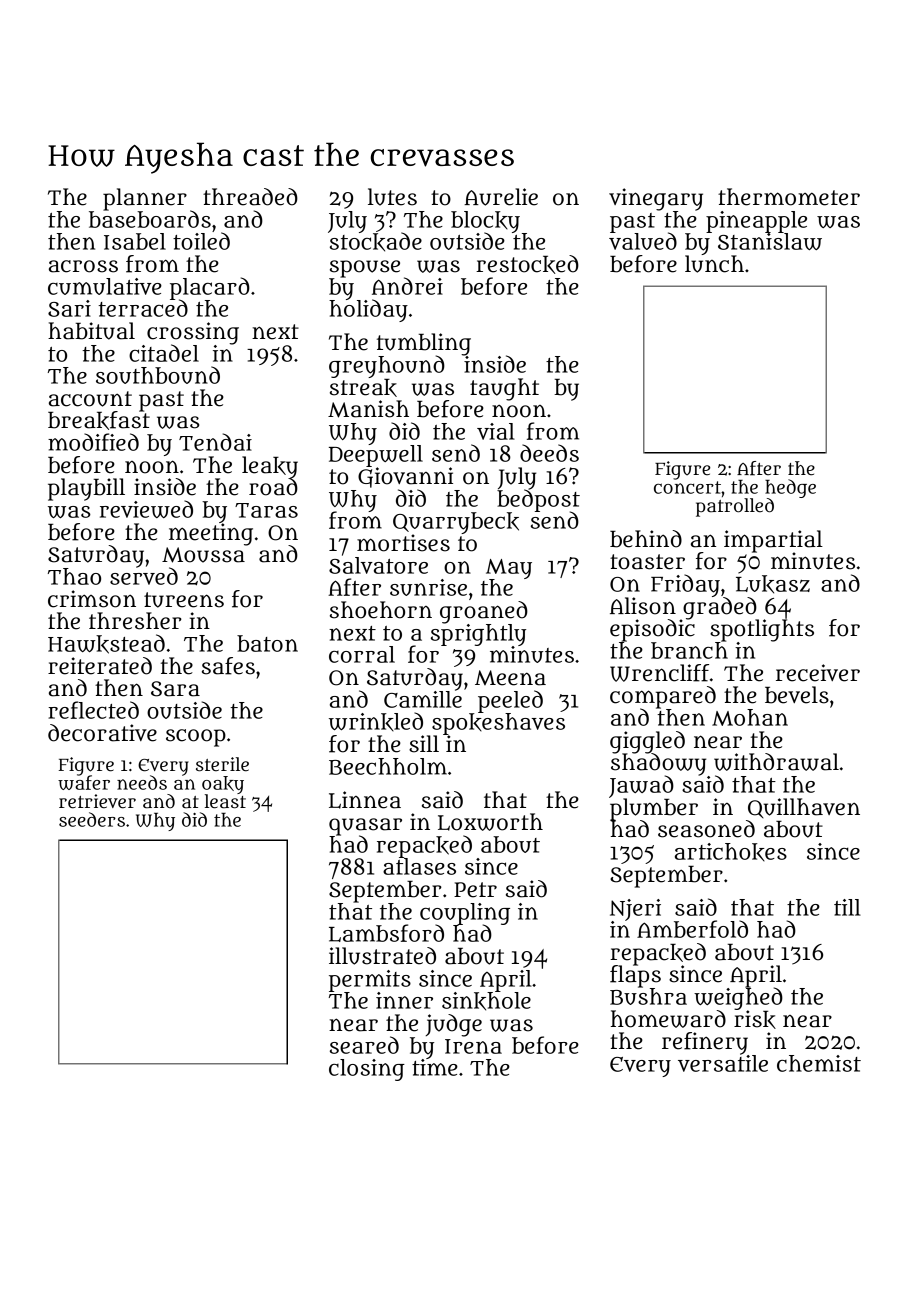  What do you see at coordinates (490, 822) in the document?
I see `Loxworth` at bounding box center [490, 822].
